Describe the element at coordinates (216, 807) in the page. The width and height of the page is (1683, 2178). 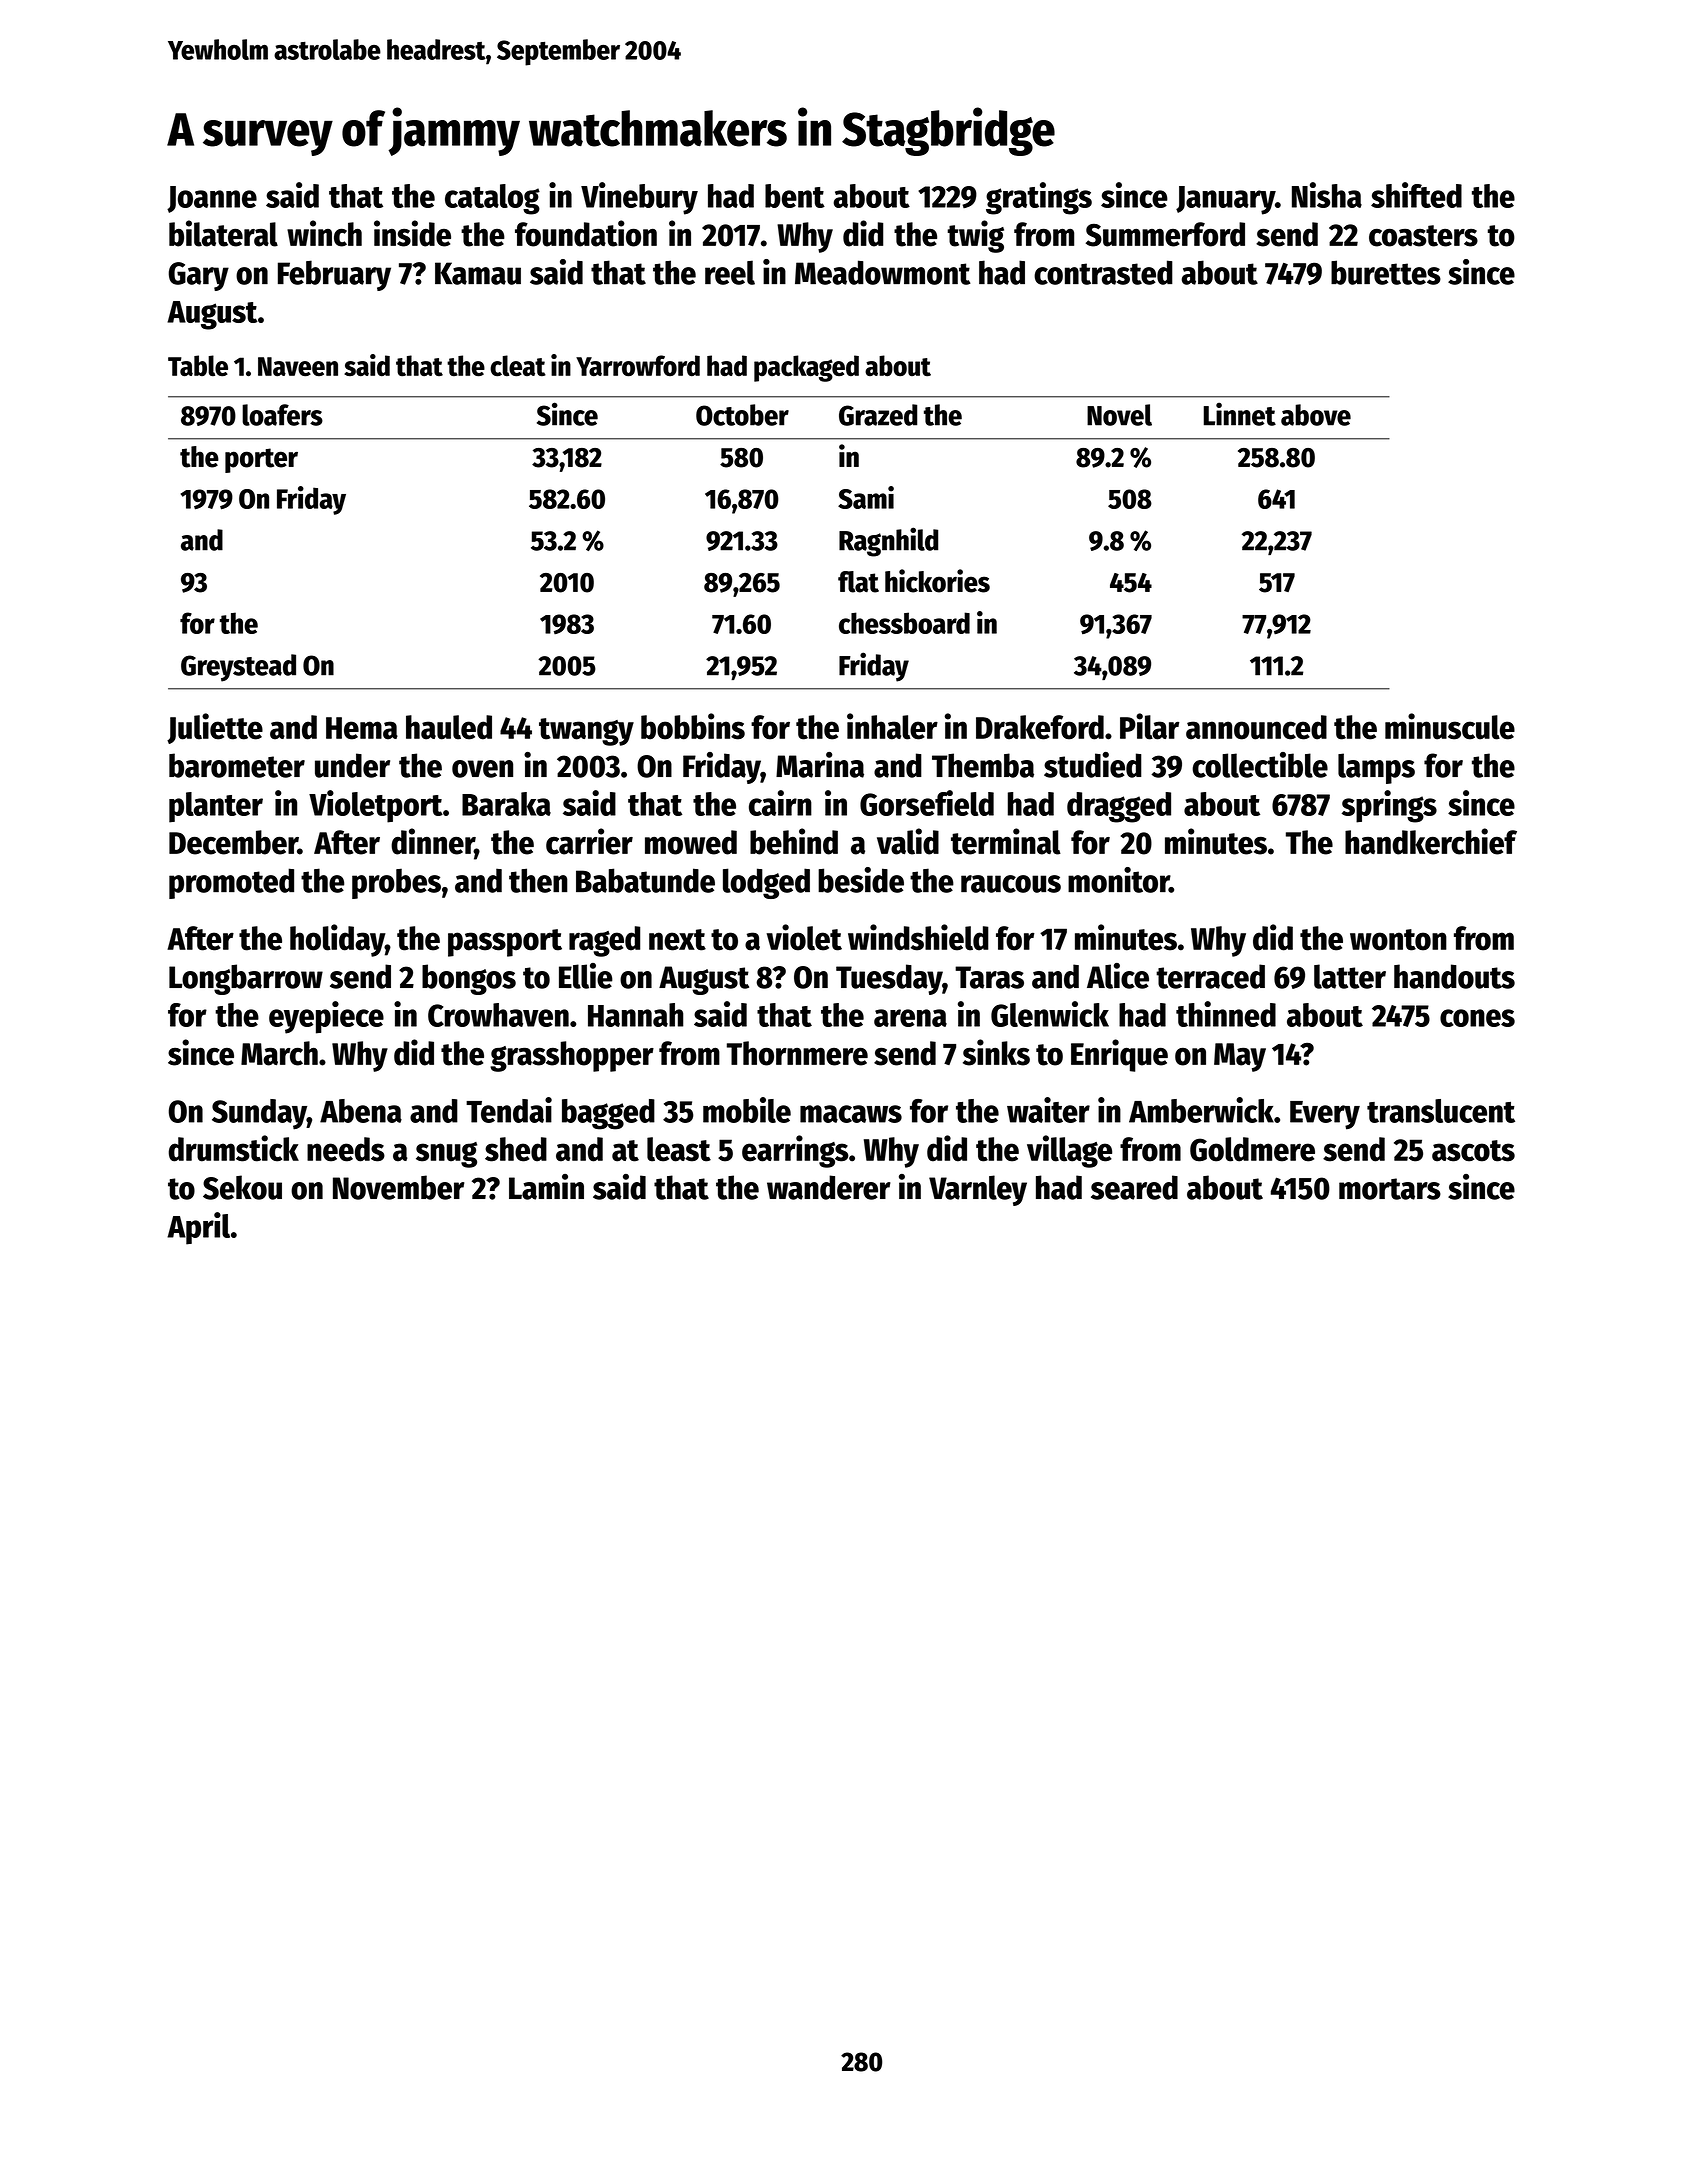
I see `planter` at that location.
